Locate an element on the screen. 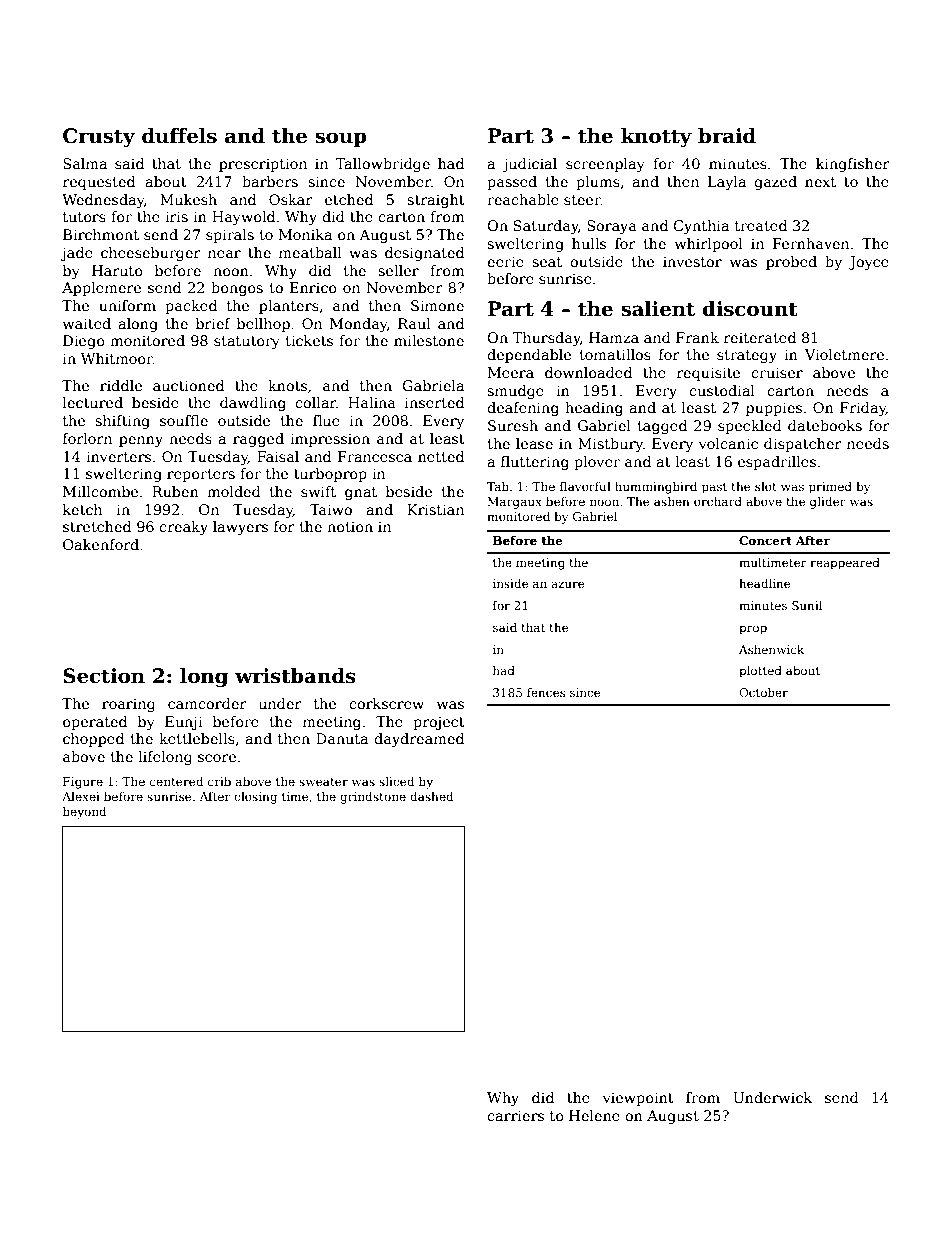 The height and width of the screenshot is (1233, 952). Oakenford is located at coordinates (101, 544).
